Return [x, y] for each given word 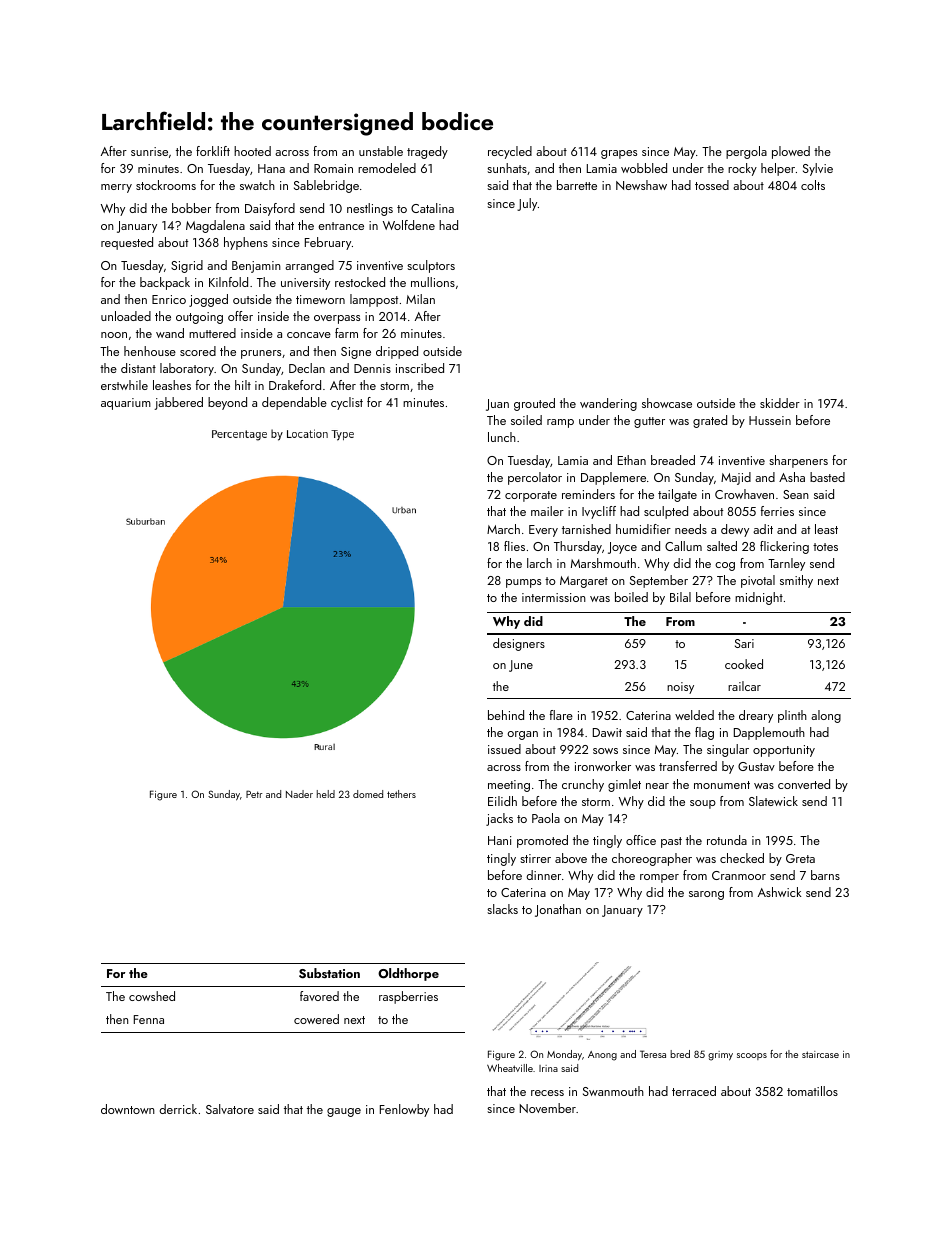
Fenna [149, 1019]
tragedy [427, 152]
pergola [746, 152]
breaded [673, 460]
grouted [534, 404]
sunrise [149, 151]
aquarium [126, 404]
